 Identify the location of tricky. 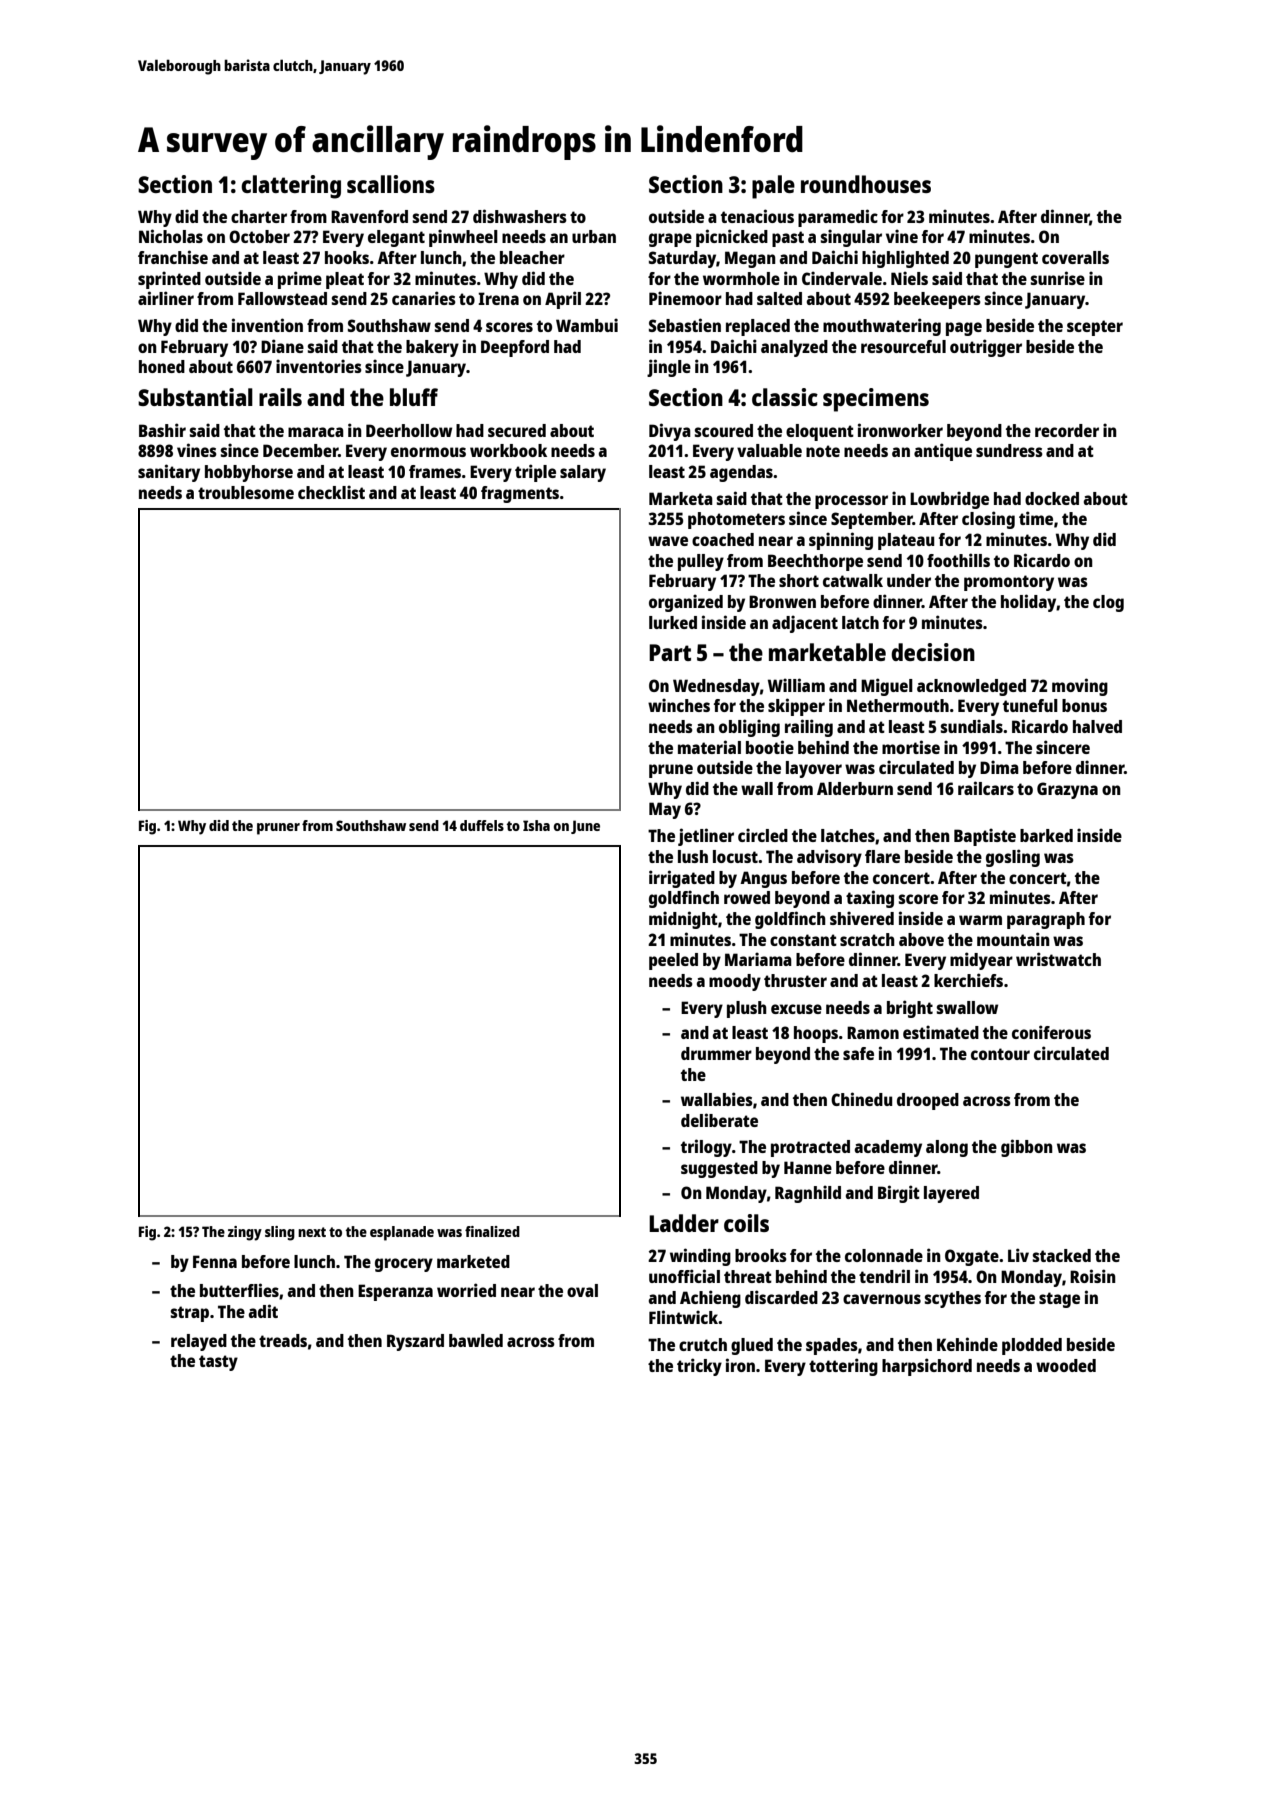
(699, 1367).
